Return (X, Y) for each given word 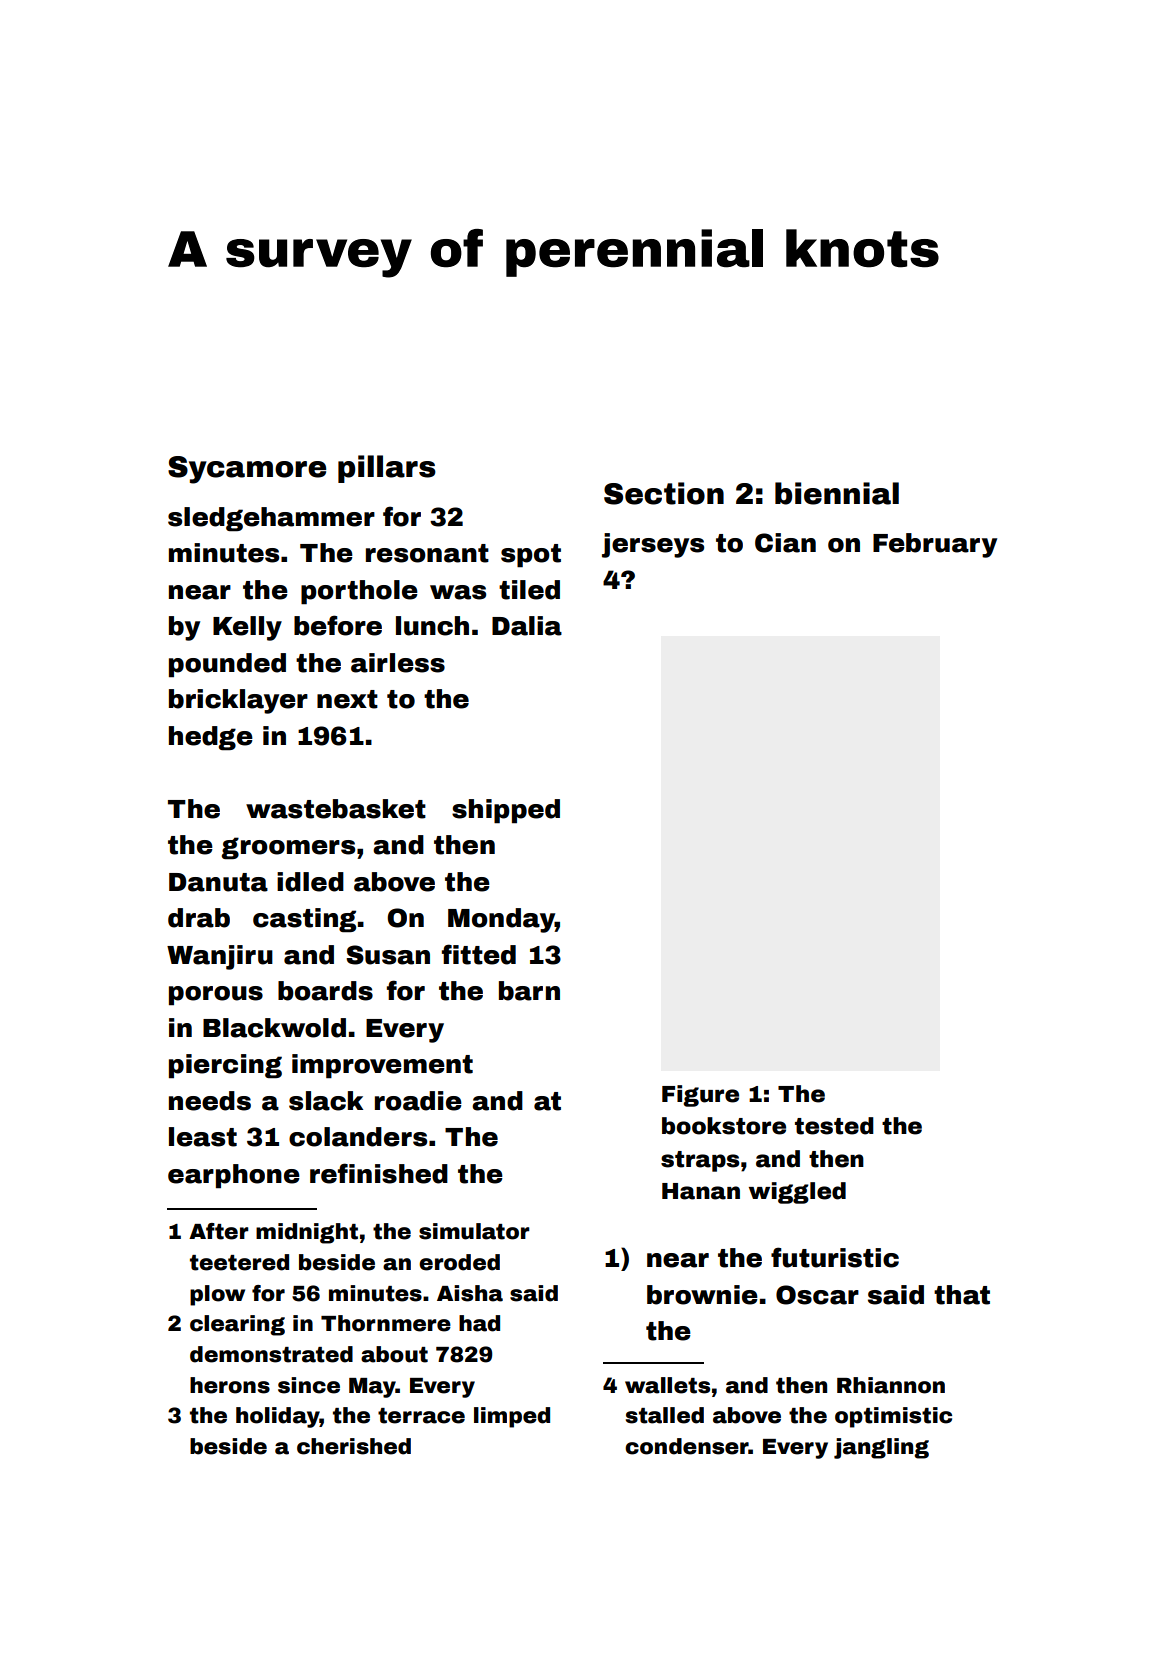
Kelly (247, 628)
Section (664, 493)
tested (834, 1126)
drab (199, 918)
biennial (837, 493)
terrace (421, 1416)
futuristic (835, 1257)
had (479, 1323)
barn (529, 991)
